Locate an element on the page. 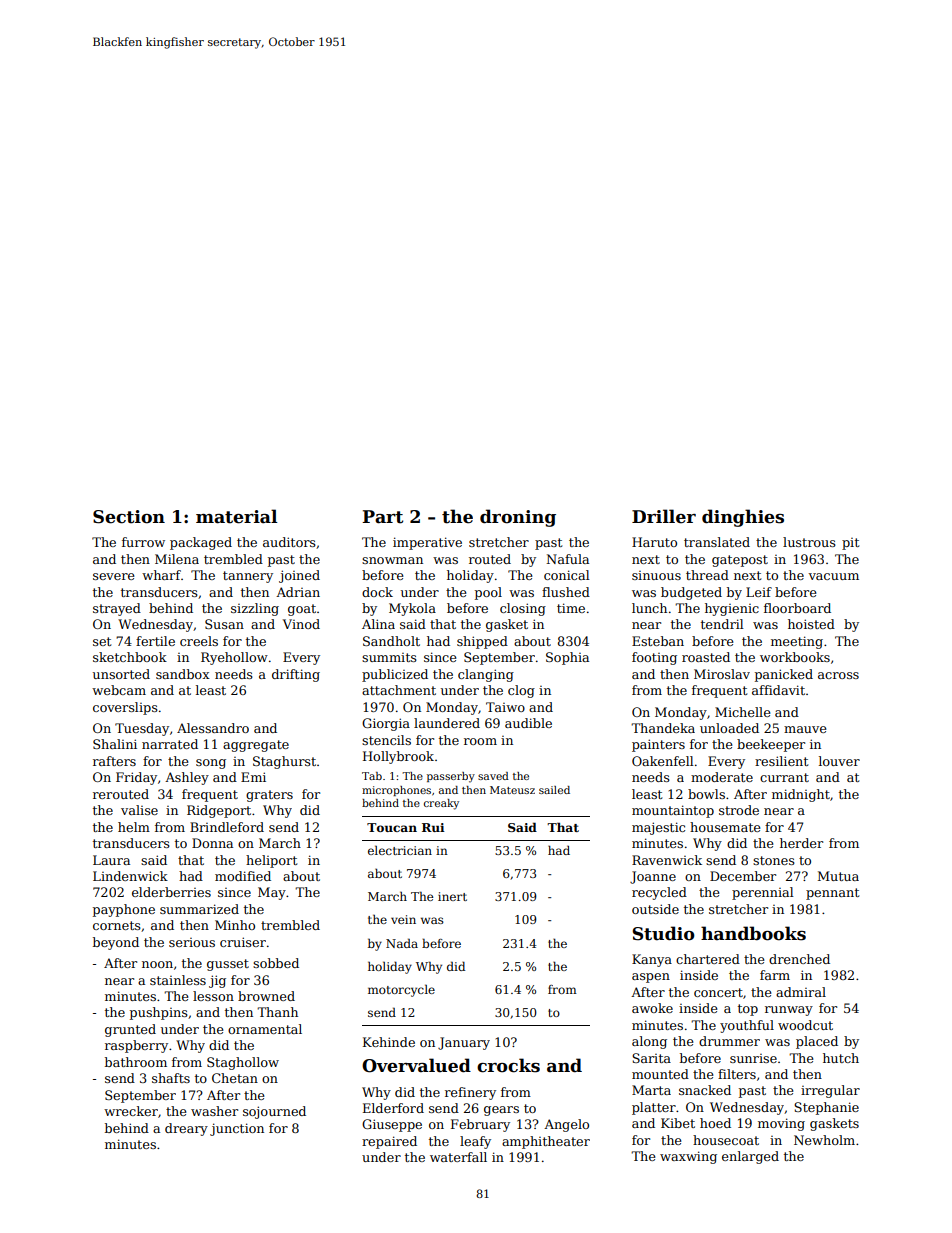 This image has width=952, height=1233. droning is located at coordinates (518, 518).
